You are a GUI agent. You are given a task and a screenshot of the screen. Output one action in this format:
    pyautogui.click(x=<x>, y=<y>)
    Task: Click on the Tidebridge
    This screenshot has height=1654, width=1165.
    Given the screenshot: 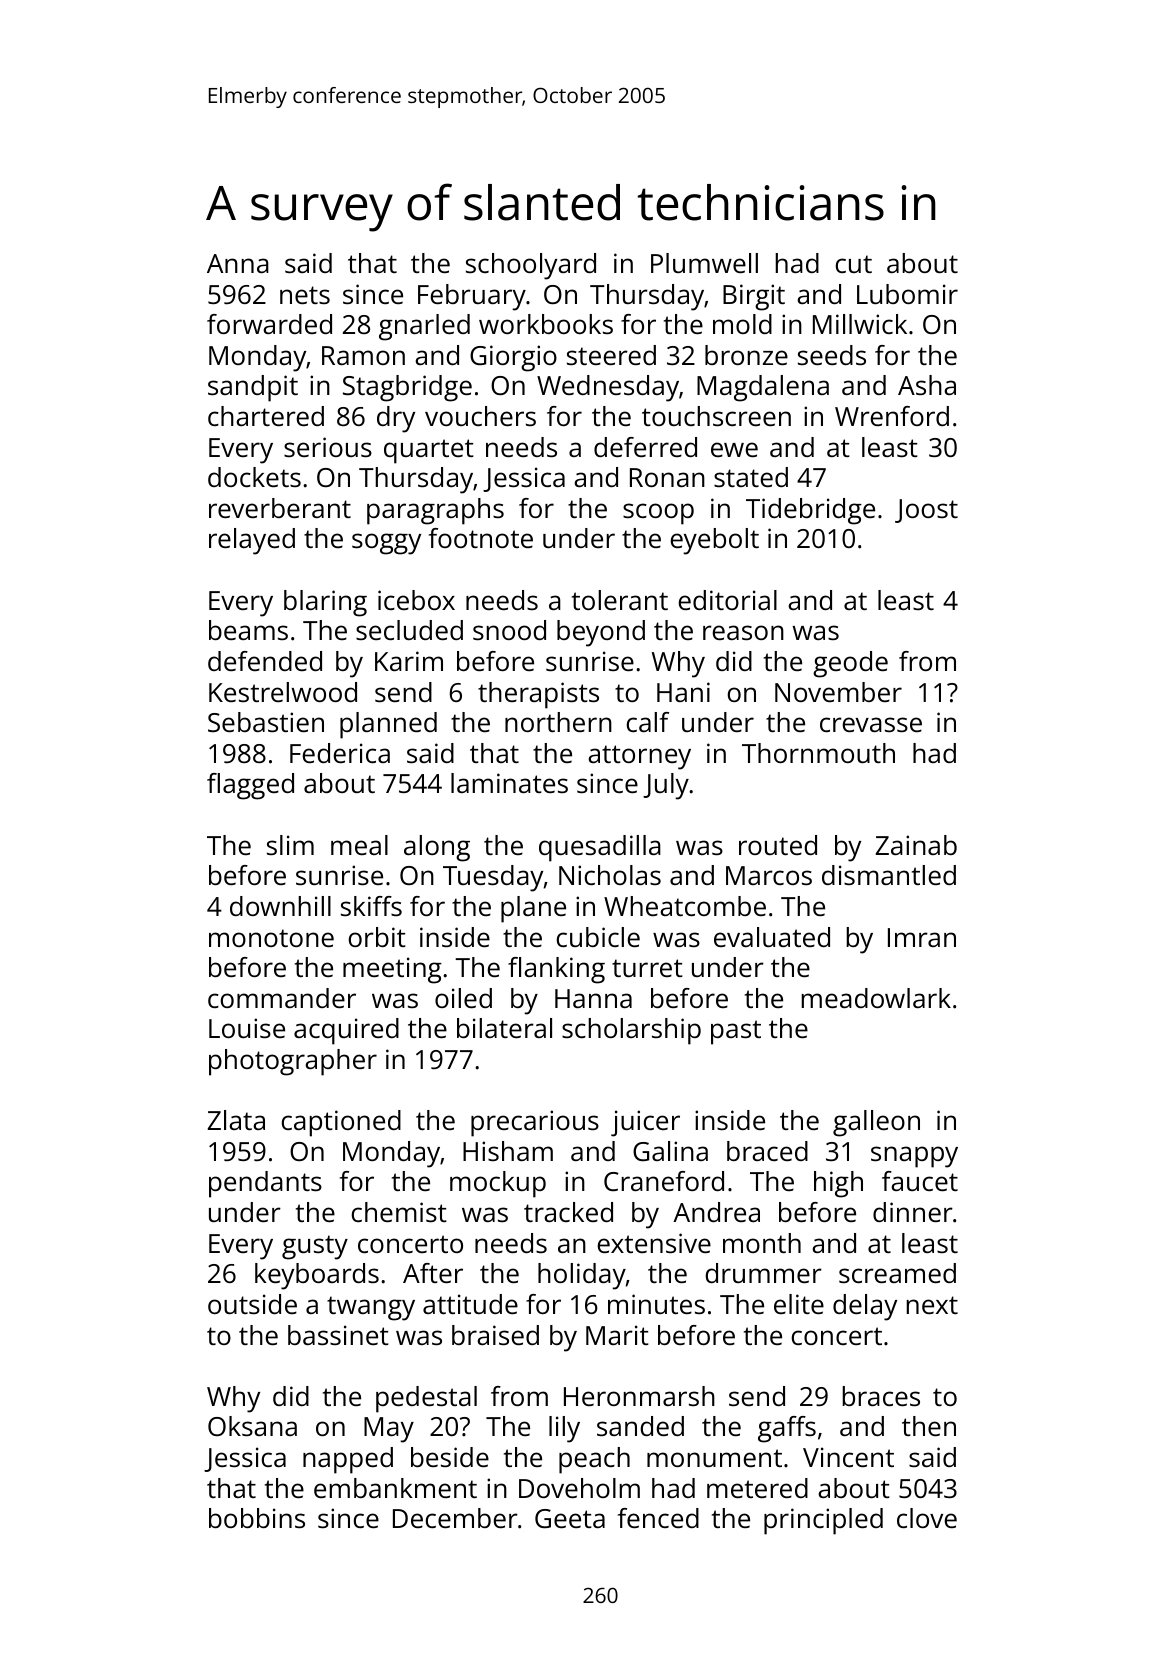 What is the action you would take?
    pyautogui.click(x=810, y=511)
